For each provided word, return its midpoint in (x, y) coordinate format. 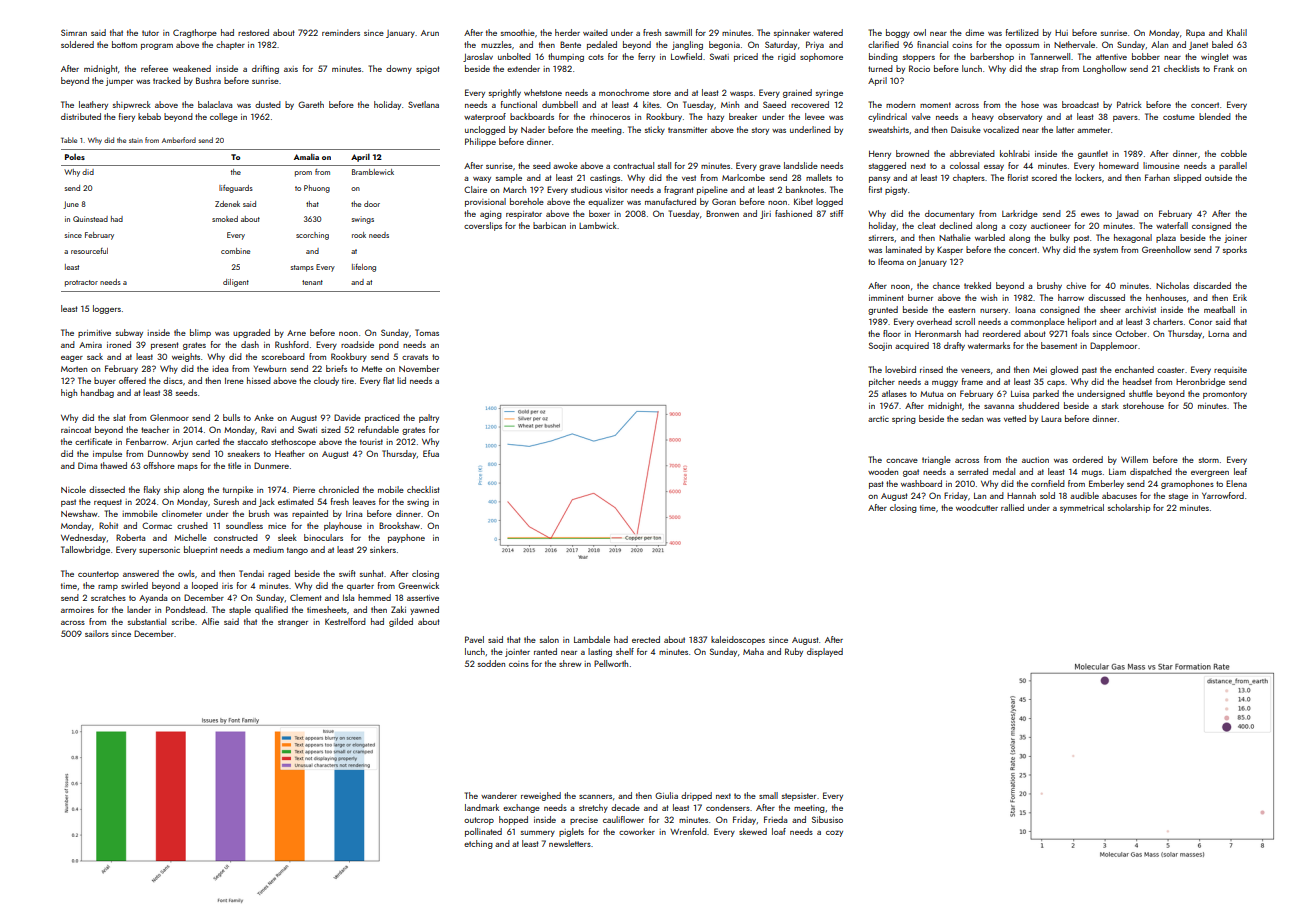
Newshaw (79, 513)
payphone (406, 538)
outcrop (479, 821)
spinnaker (792, 33)
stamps (302, 268)
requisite (1230, 371)
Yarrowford (1223, 495)
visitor (616, 190)
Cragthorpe (195, 33)
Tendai (251, 573)
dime (974, 32)
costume (1179, 117)
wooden (883, 471)
